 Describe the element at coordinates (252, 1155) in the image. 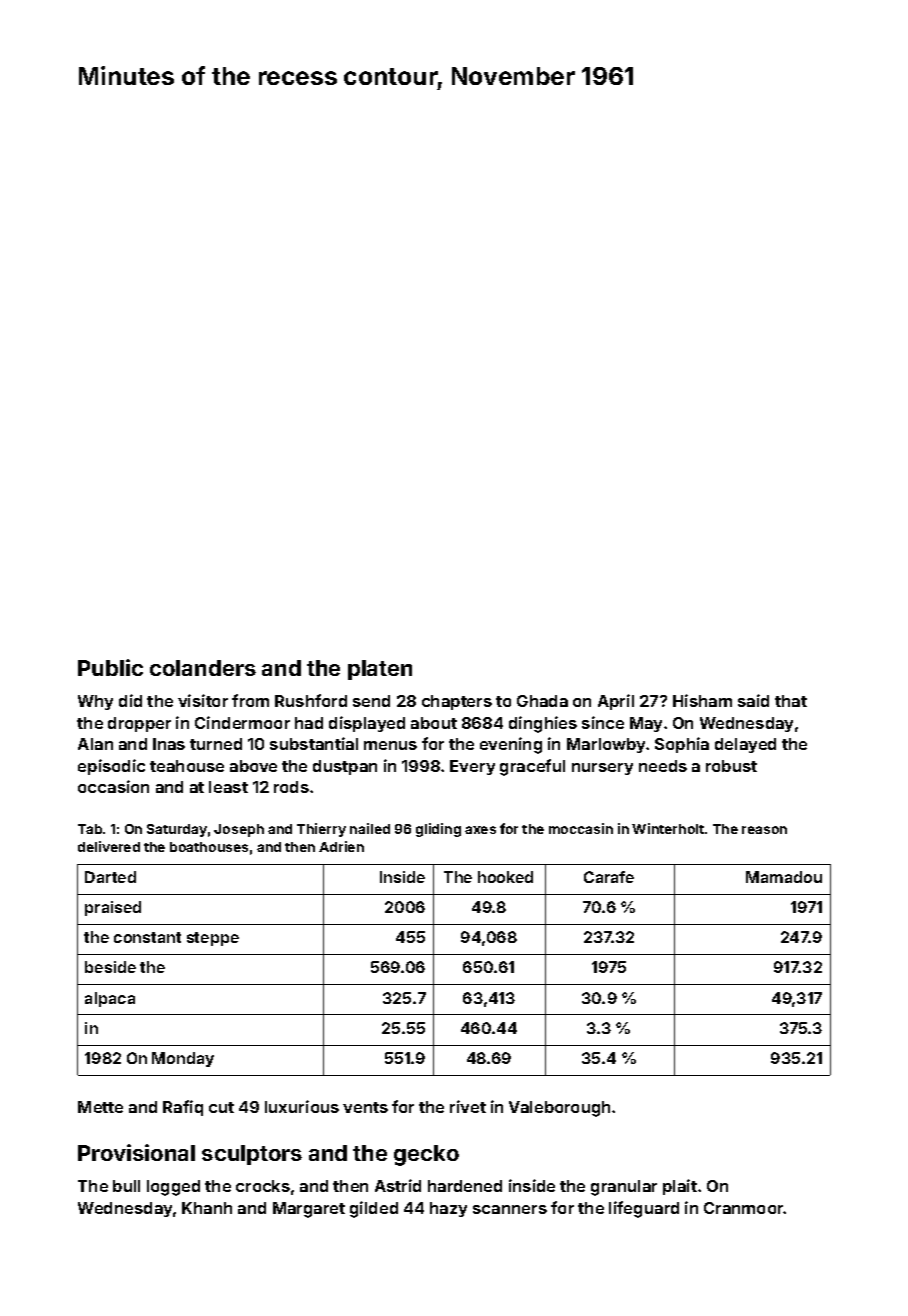

I see `sculptors` at that location.
